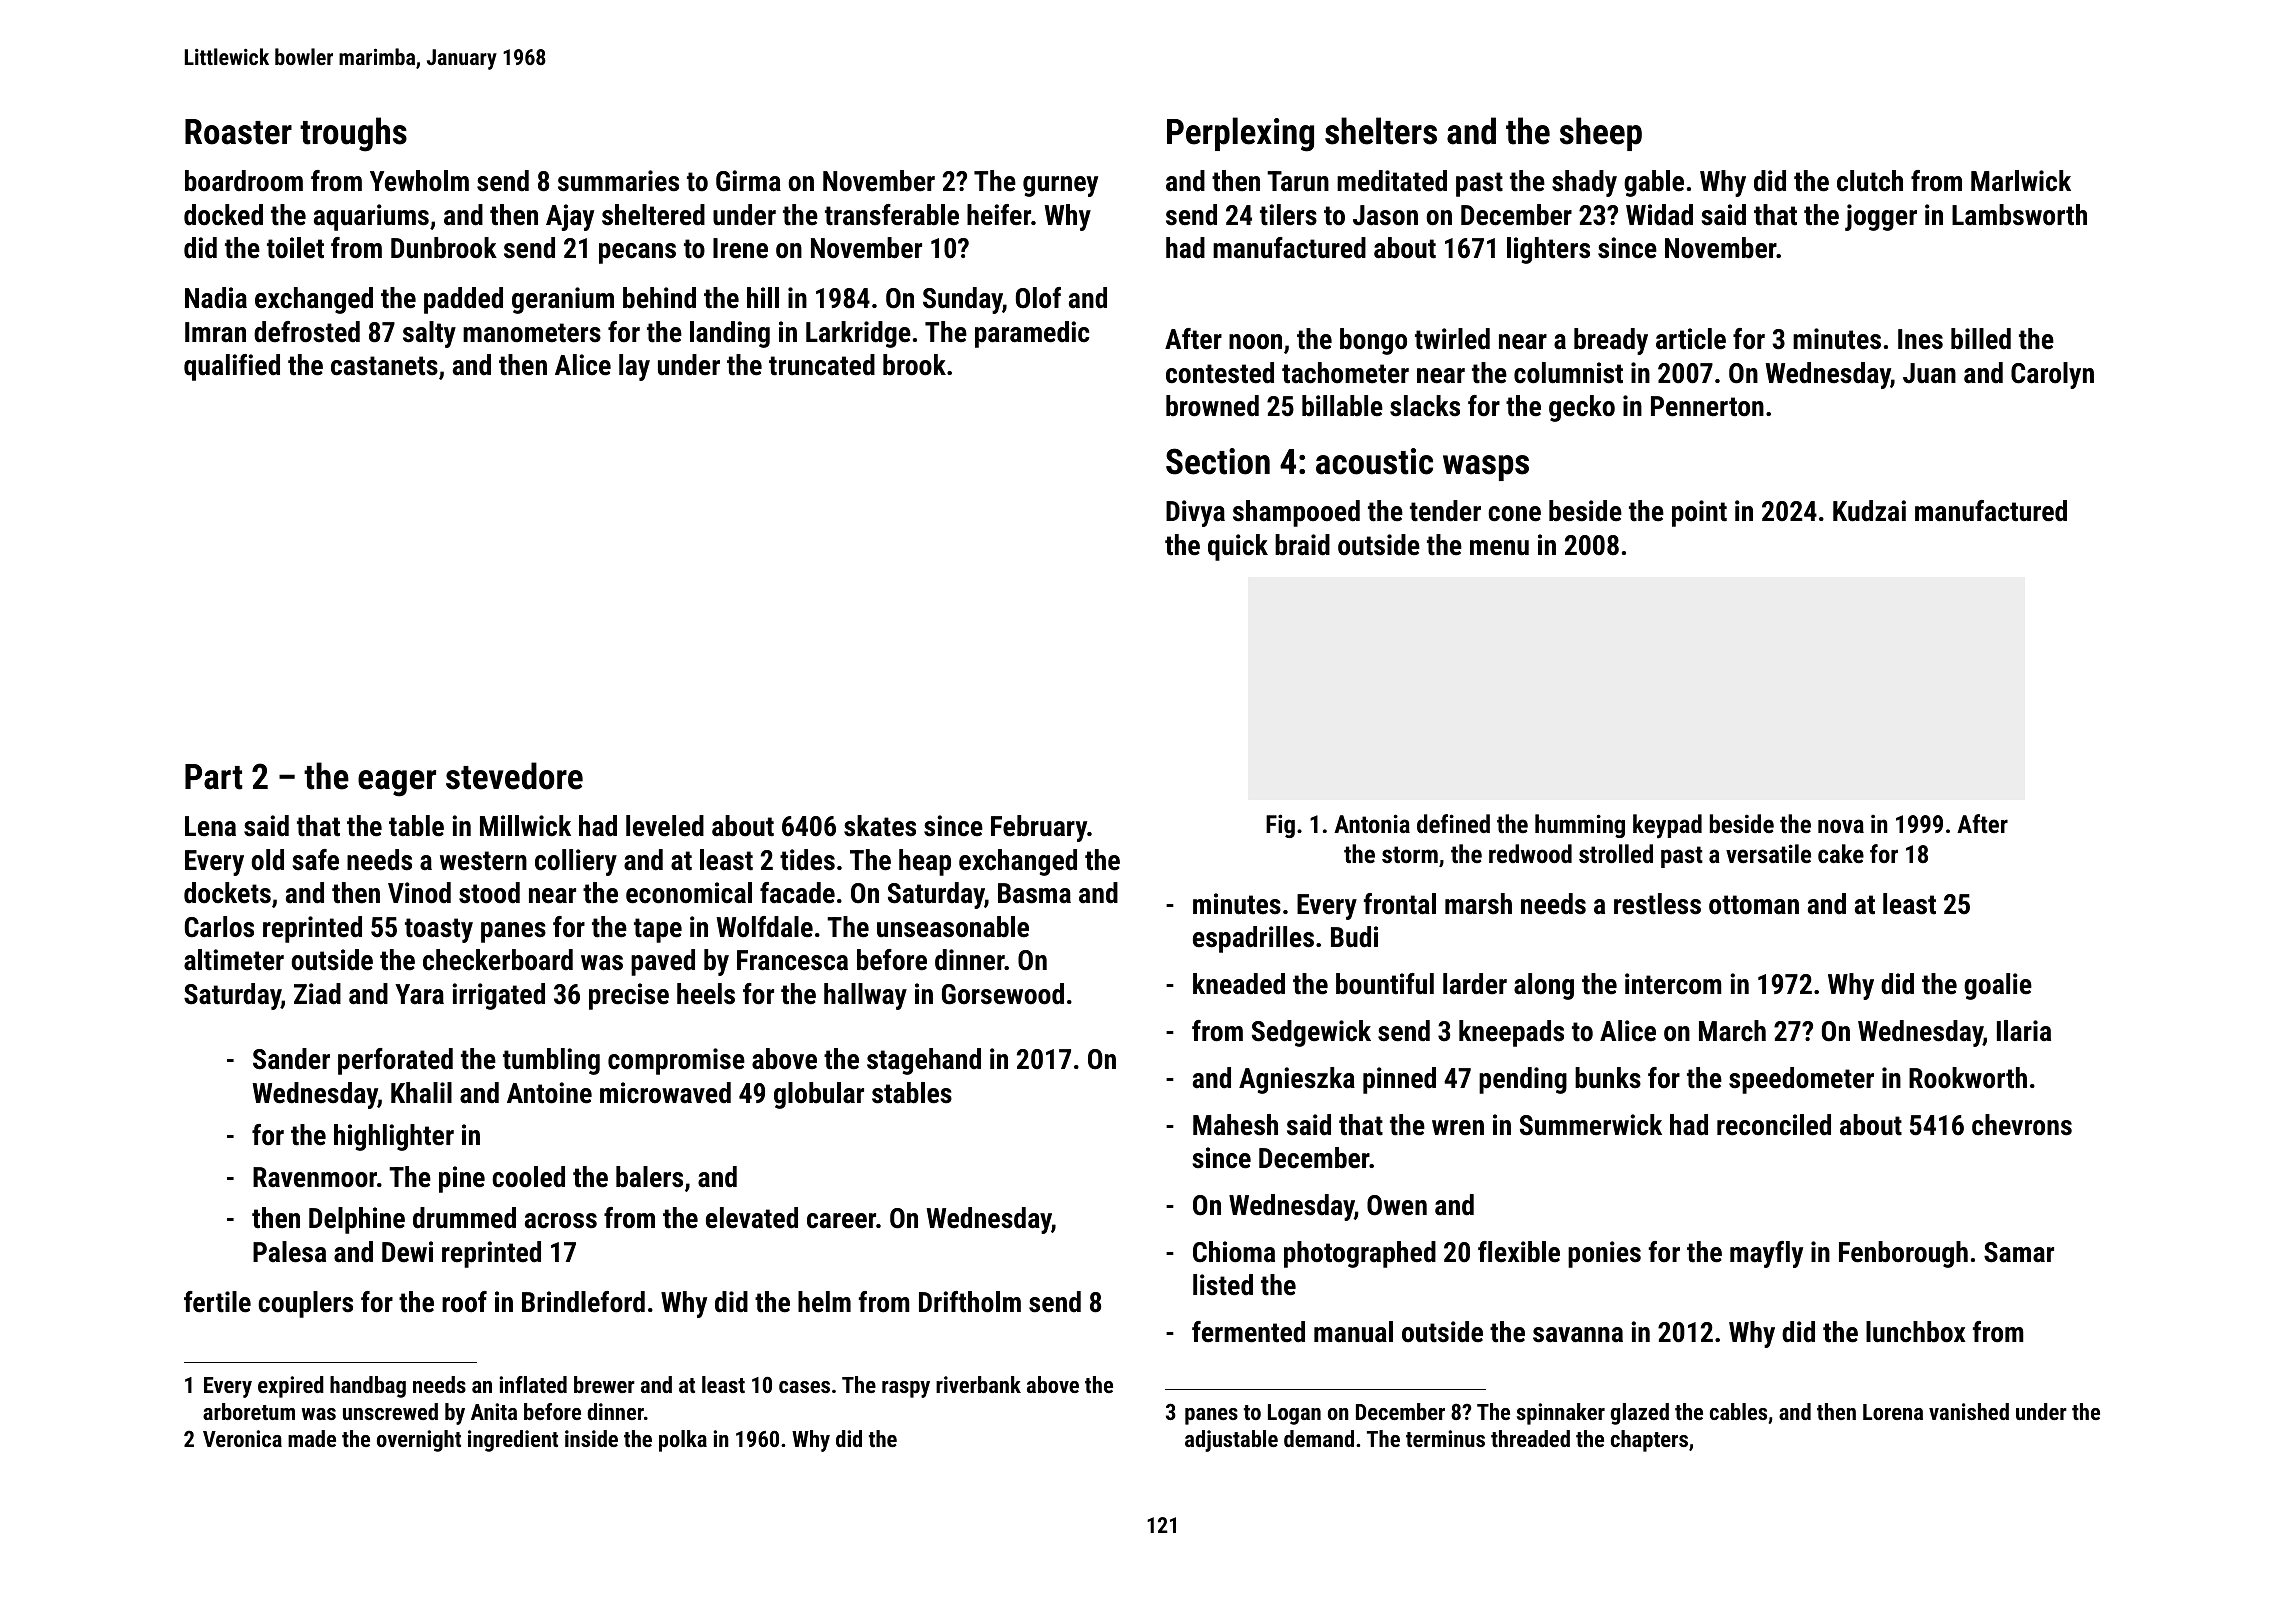  I want to click on eager, so click(397, 783).
